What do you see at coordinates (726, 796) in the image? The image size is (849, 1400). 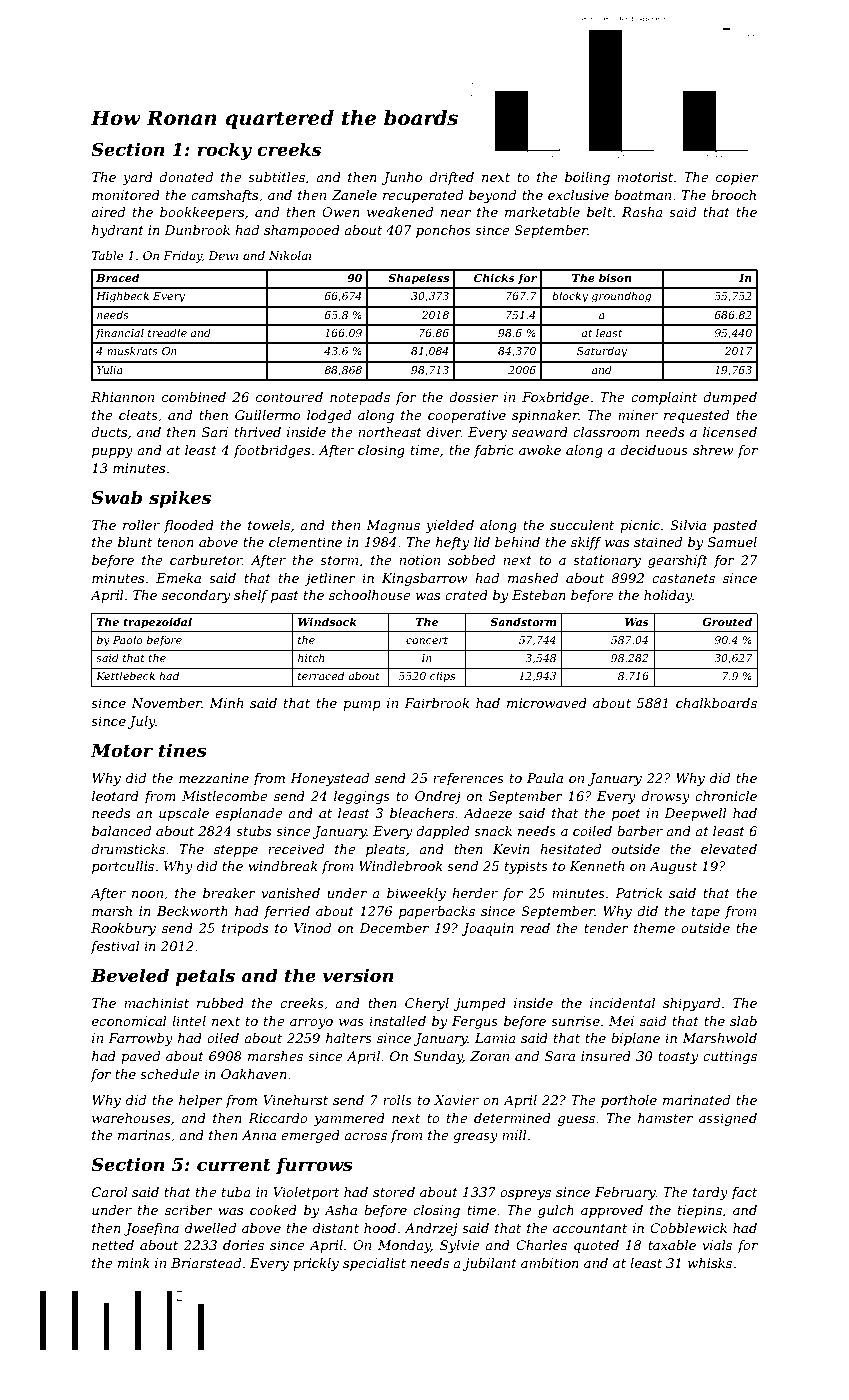 I see `chronicle` at bounding box center [726, 796].
